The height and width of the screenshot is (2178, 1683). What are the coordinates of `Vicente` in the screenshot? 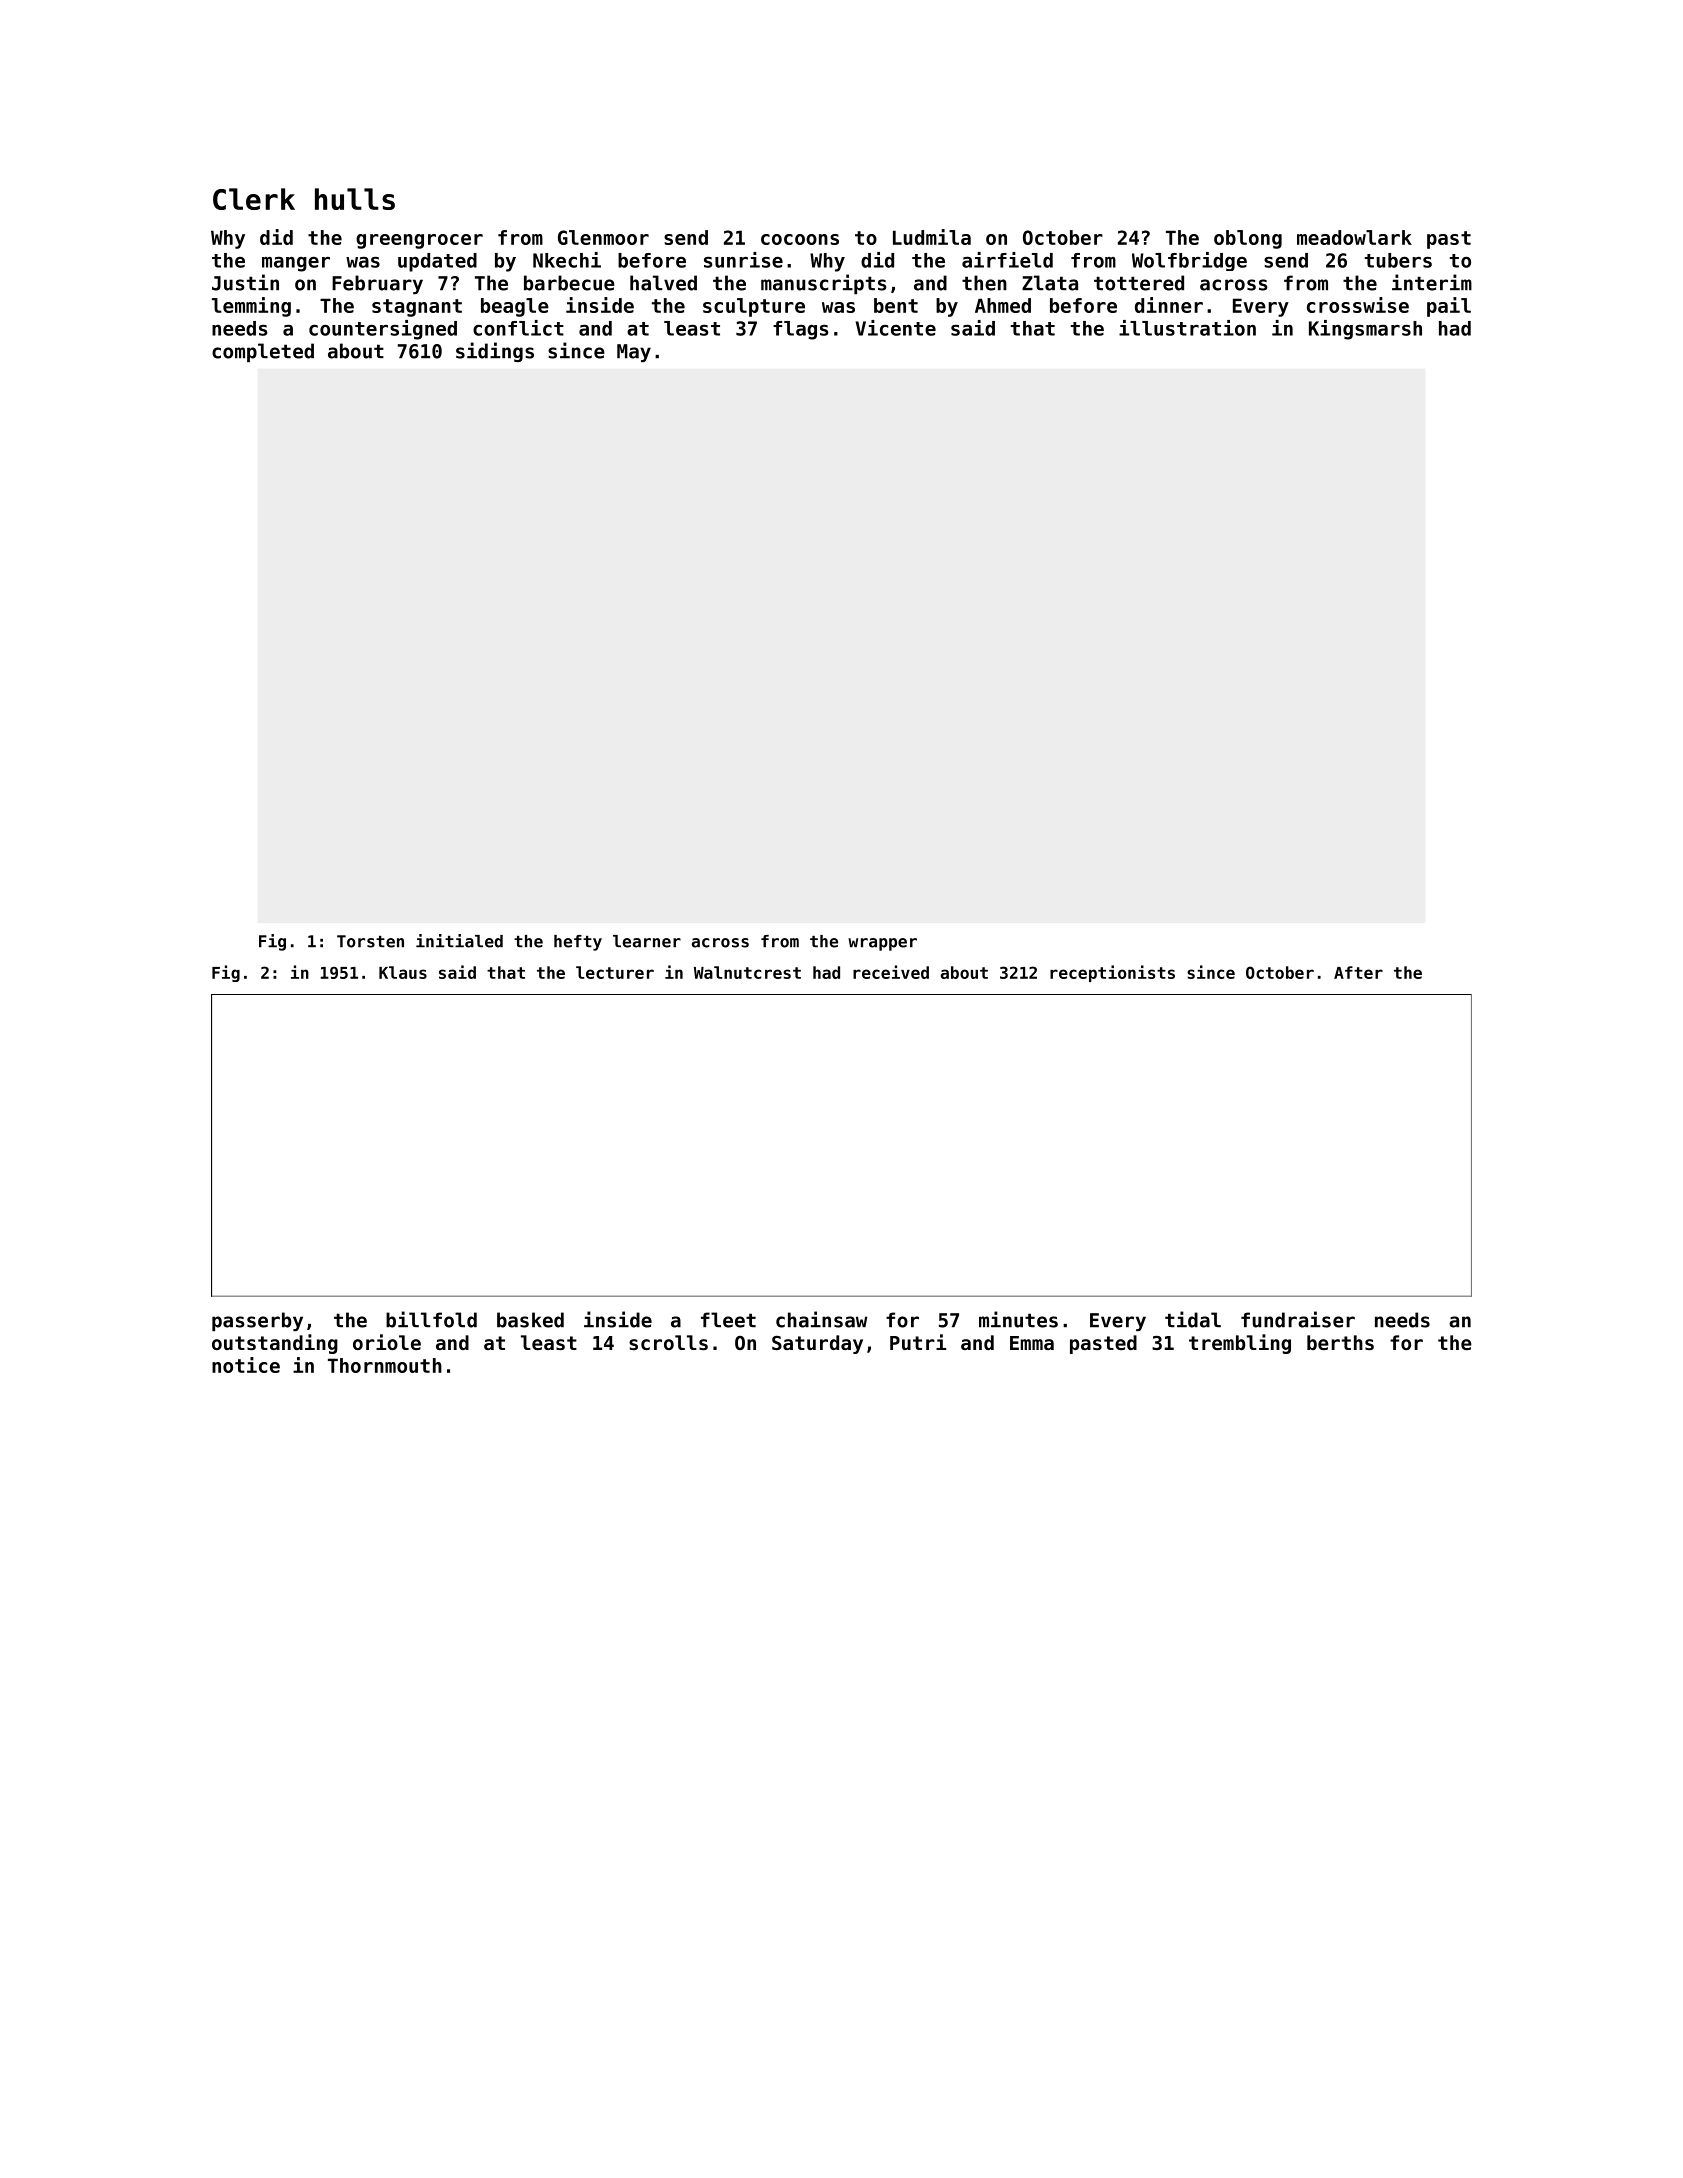 It's located at (896, 328).
